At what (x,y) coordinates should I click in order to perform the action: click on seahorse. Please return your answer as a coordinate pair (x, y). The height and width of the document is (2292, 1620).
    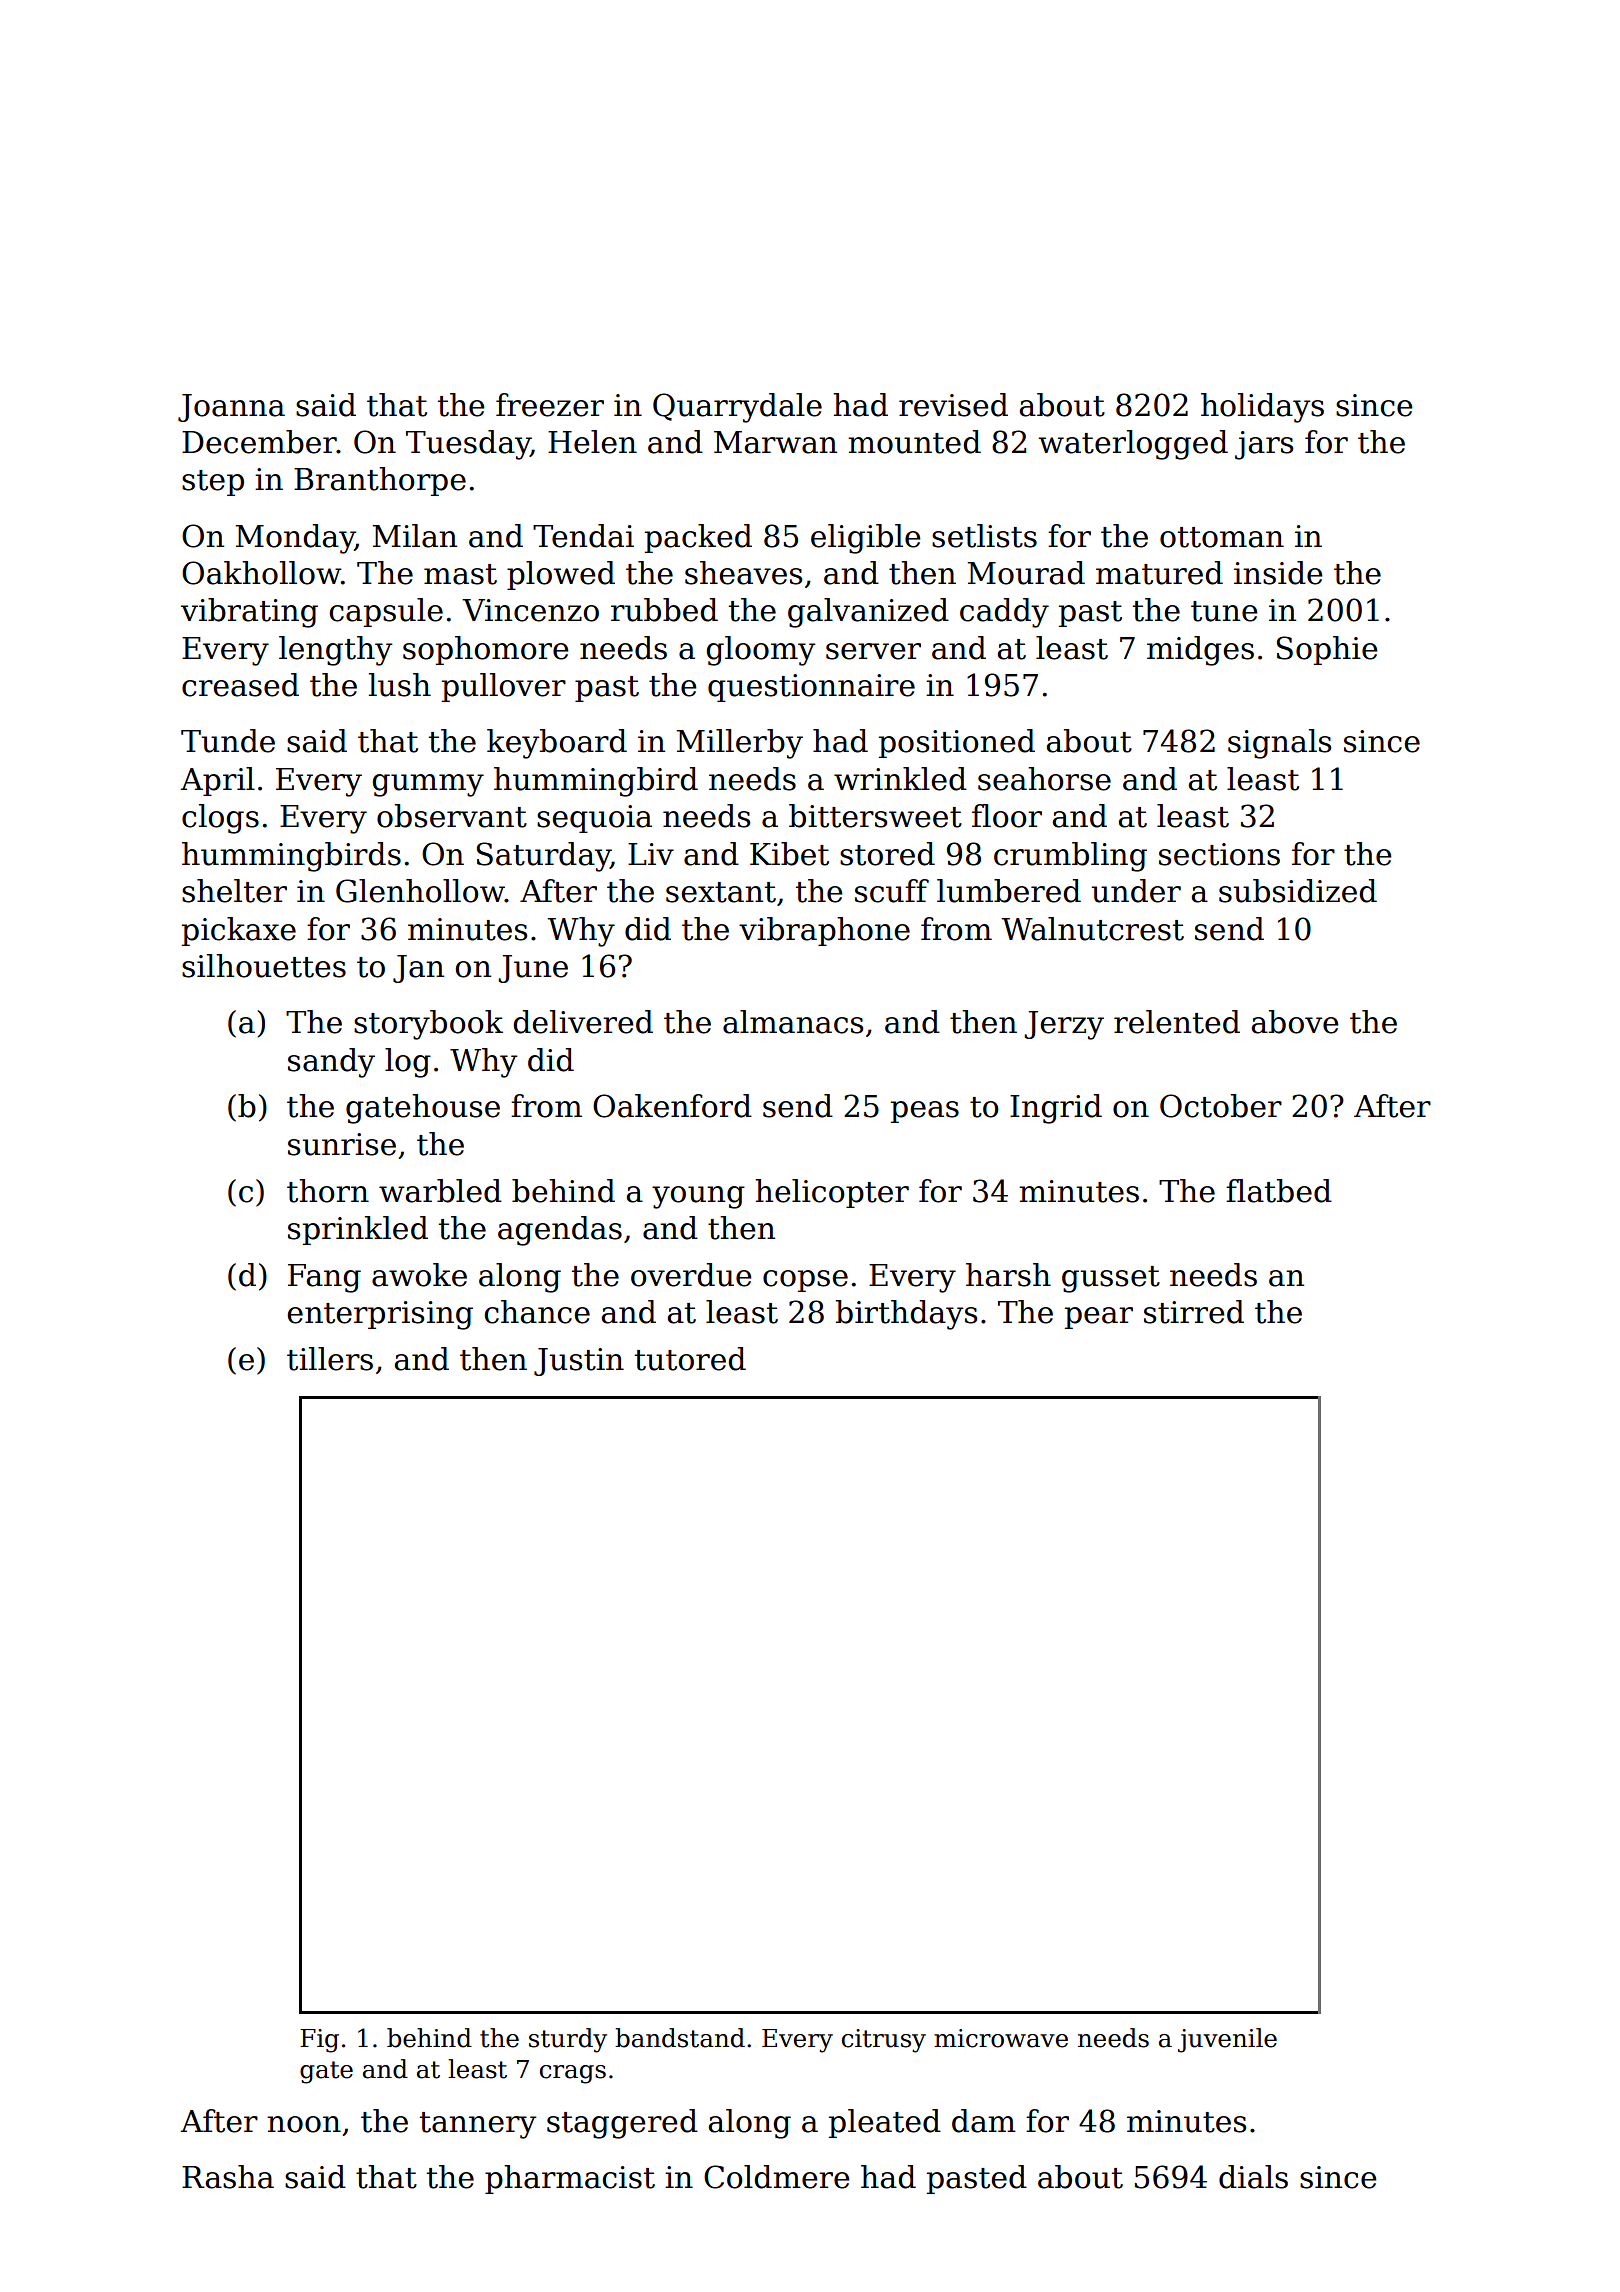
    Looking at the image, I should click on (1044, 779).
